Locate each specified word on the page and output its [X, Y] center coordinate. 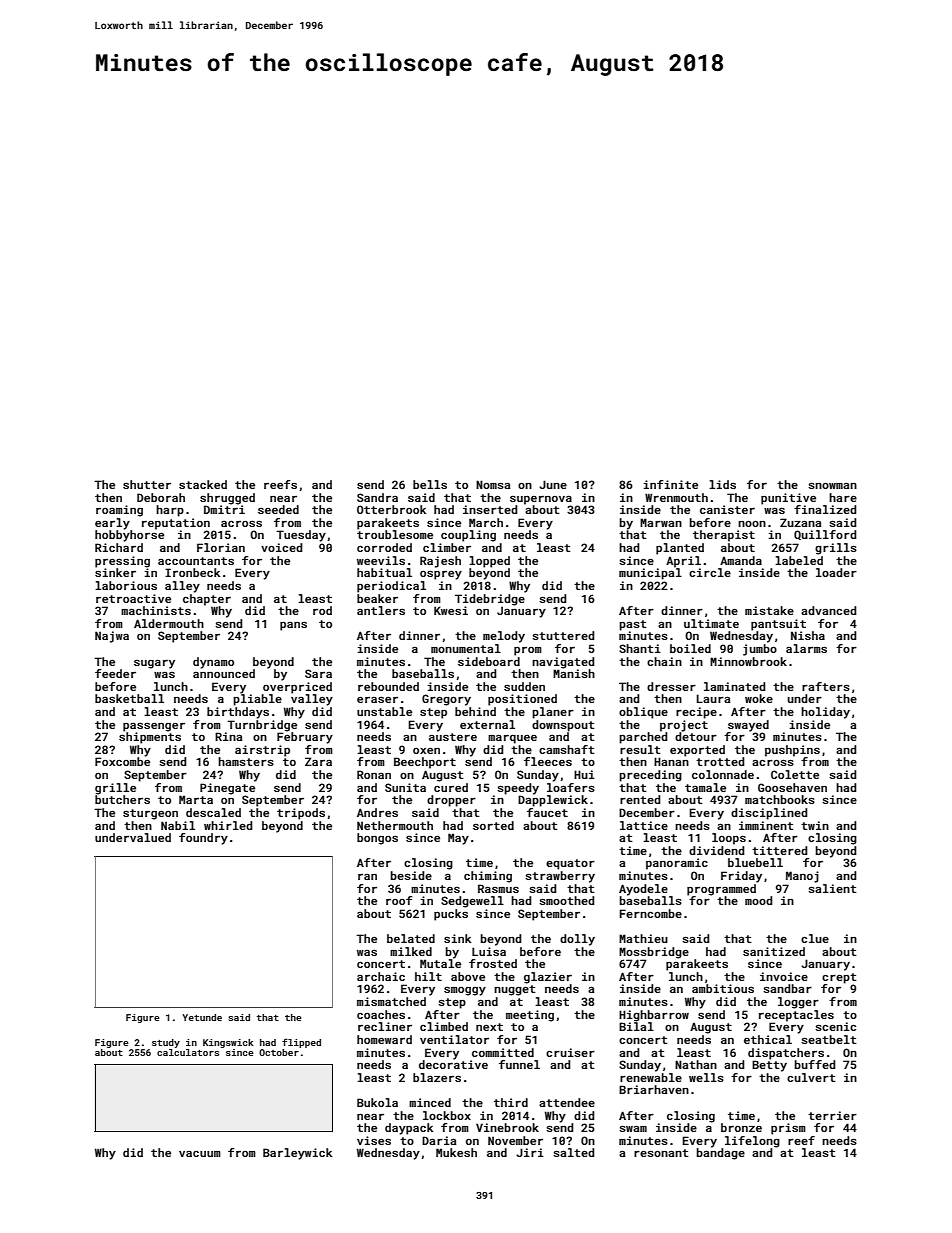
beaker [377, 598]
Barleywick [297, 1154]
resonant [661, 1153]
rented [640, 799]
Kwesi [451, 610]
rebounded [388, 686]
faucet [547, 812]
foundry [203, 839]
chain [664, 661]
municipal [650, 574]
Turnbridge [262, 726]
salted [573, 1152]
